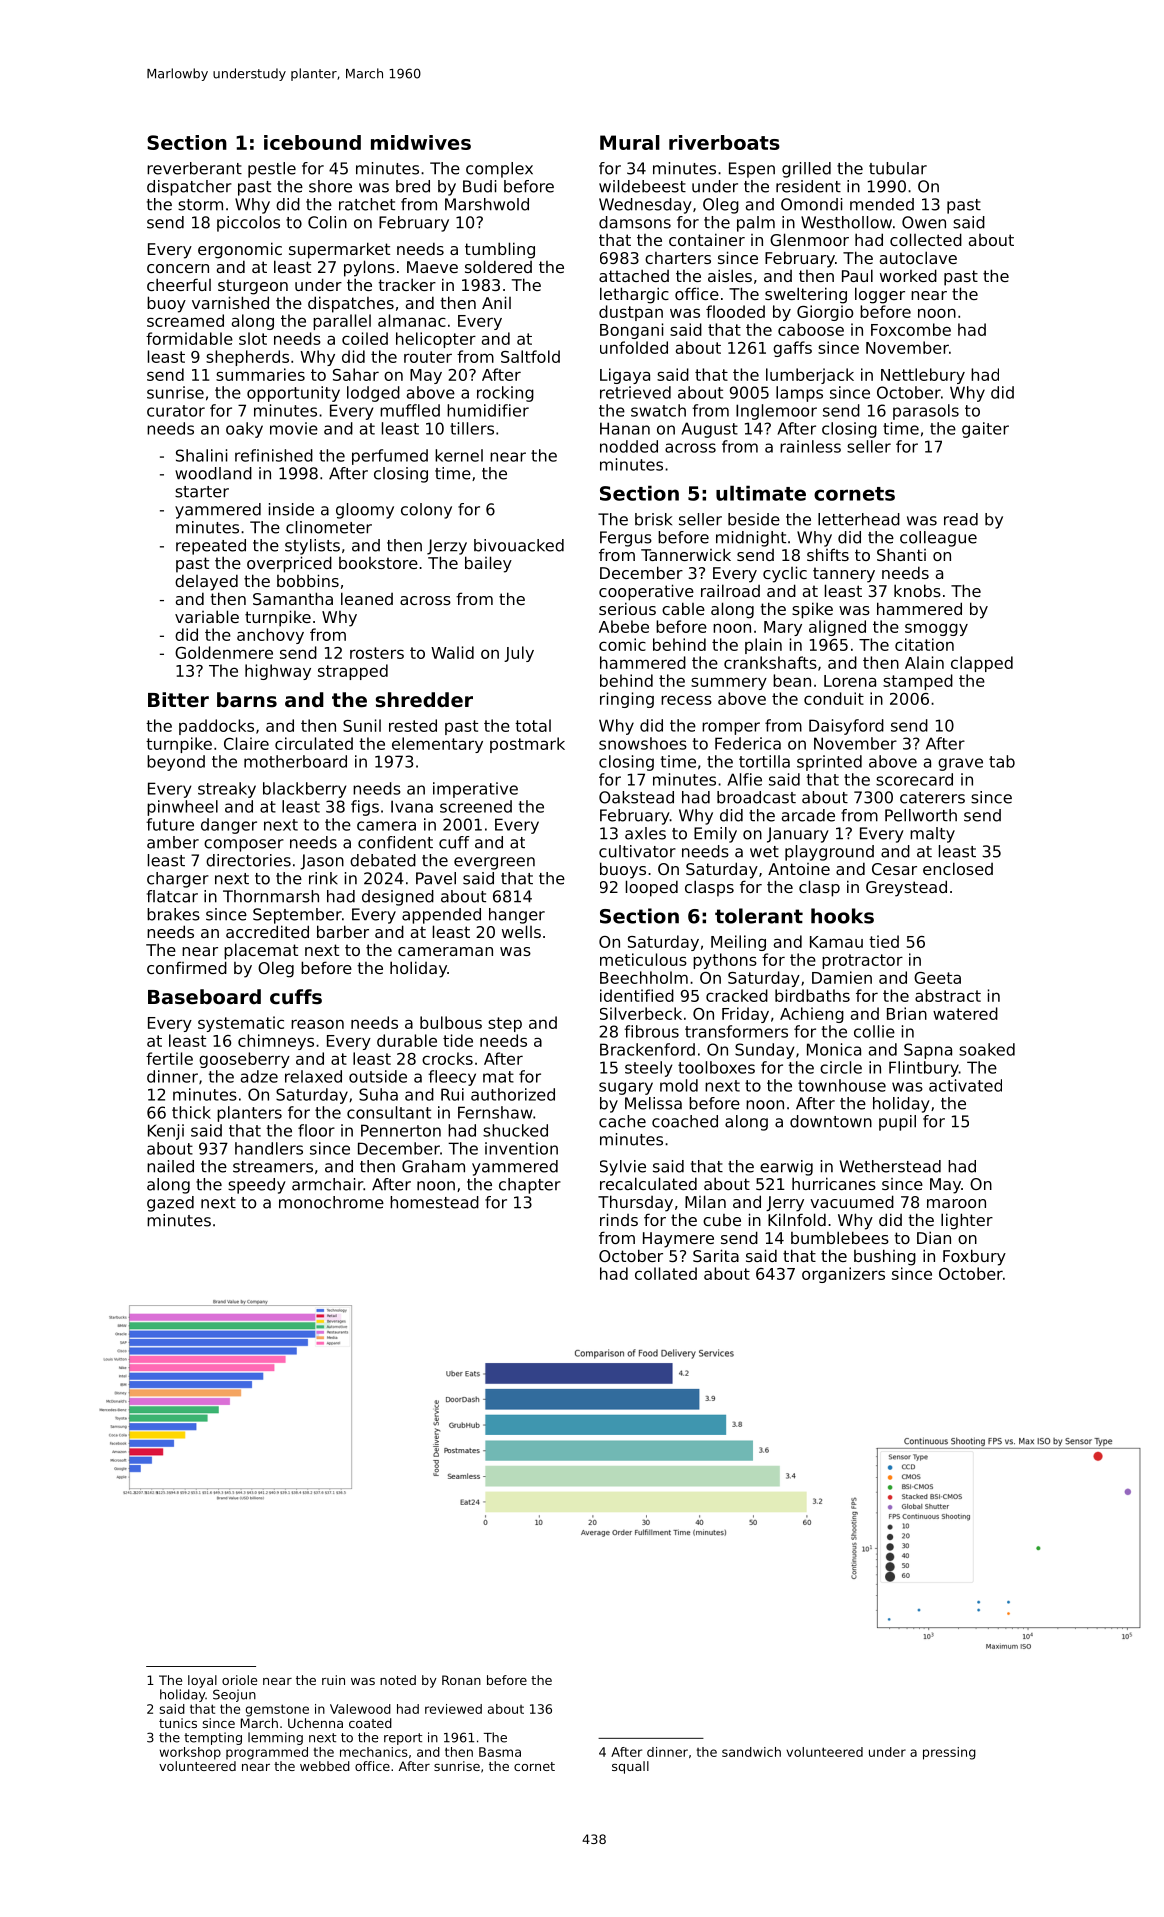  Describe the element at coordinates (170, 1204) in the page. I see `gazed` at that location.
